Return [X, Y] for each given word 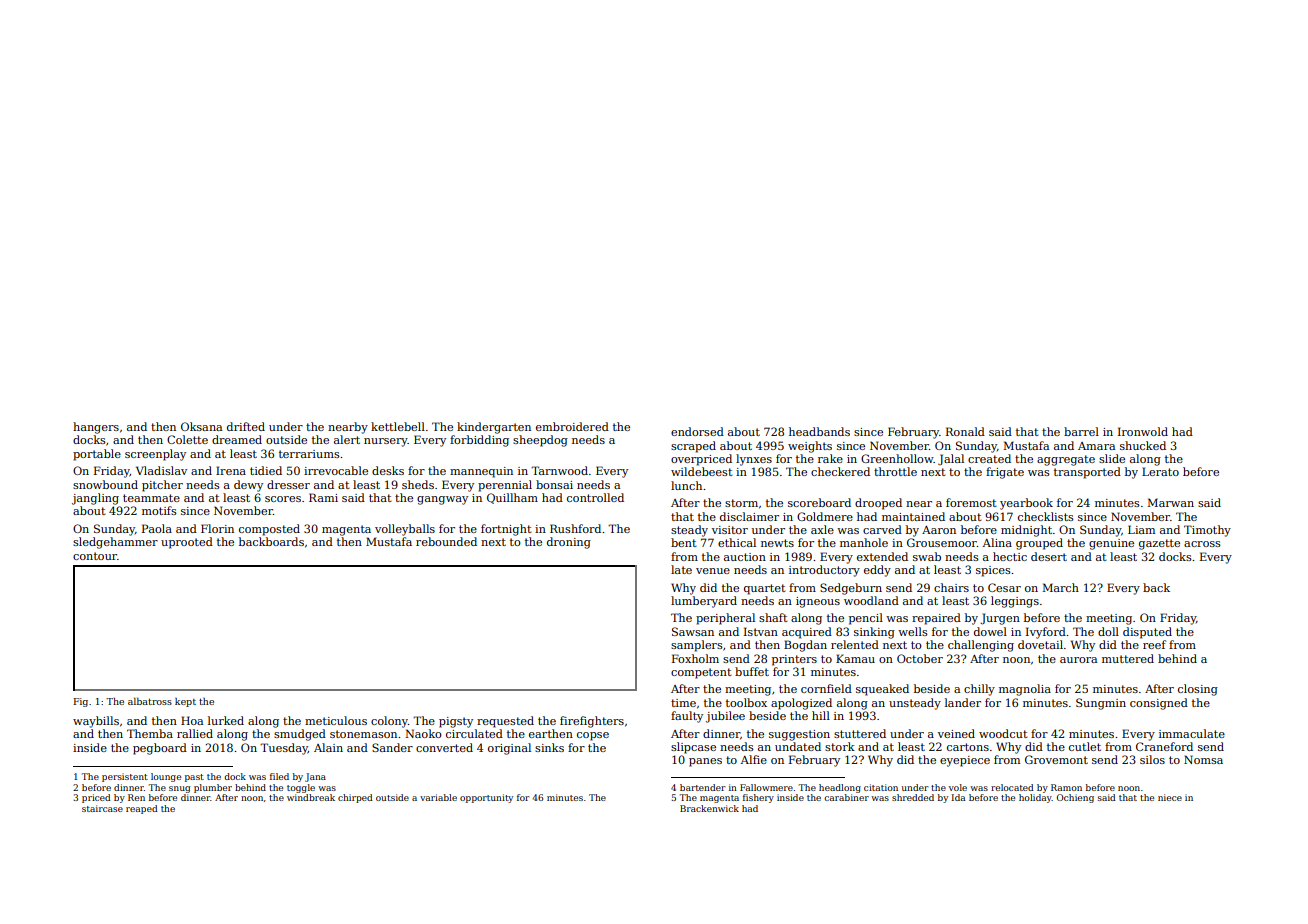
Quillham [512, 498]
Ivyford [1046, 633]
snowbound [105, 484]
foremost [971, 502]
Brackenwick [709, 808]
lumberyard [704, 602]
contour [95, 556]
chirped [355, 798]
